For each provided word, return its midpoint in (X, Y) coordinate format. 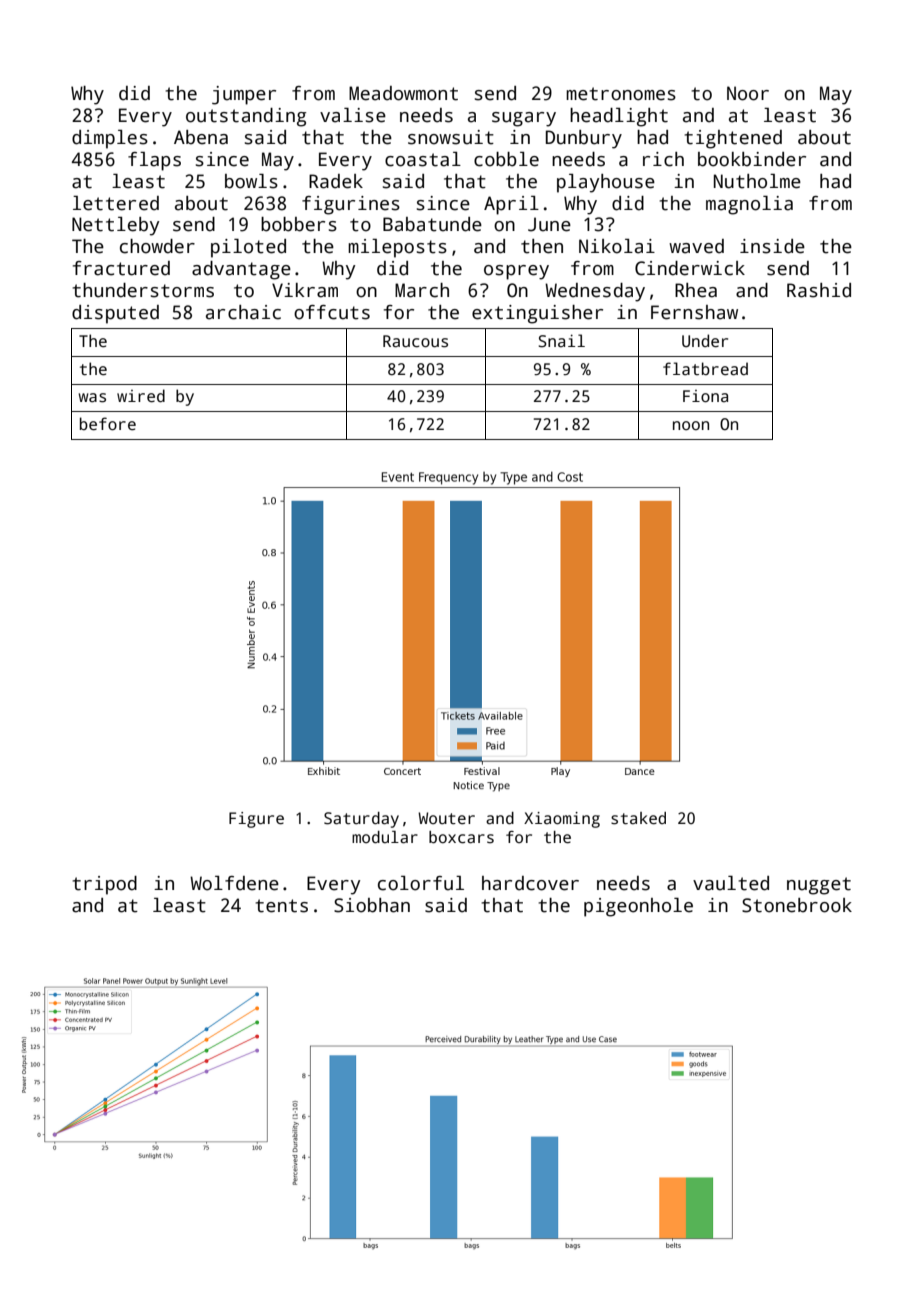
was (92, 398)
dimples (110, 139)
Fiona (705, 396)
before (108, 423)
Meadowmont (403, 93)
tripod (104, 885)
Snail (562, 341)
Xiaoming (562, 820)
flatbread (705, 369)
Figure (256, 820)
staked (638, 818)
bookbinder (752, 159)
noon (691, 425)
